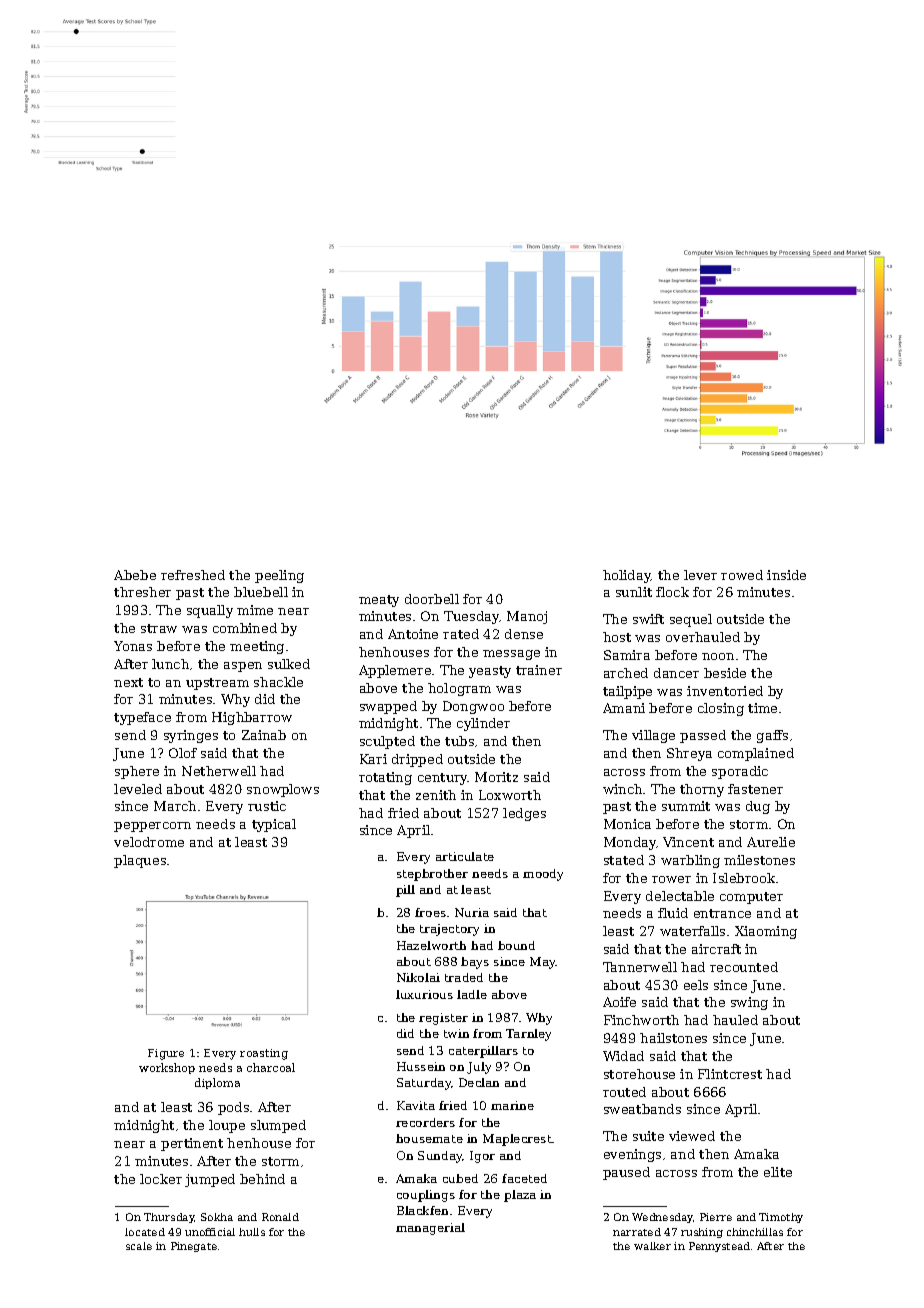  What do you see at coordinates (142, 592) in the page?
I see `thresher` at bounding box center [142, 592].
